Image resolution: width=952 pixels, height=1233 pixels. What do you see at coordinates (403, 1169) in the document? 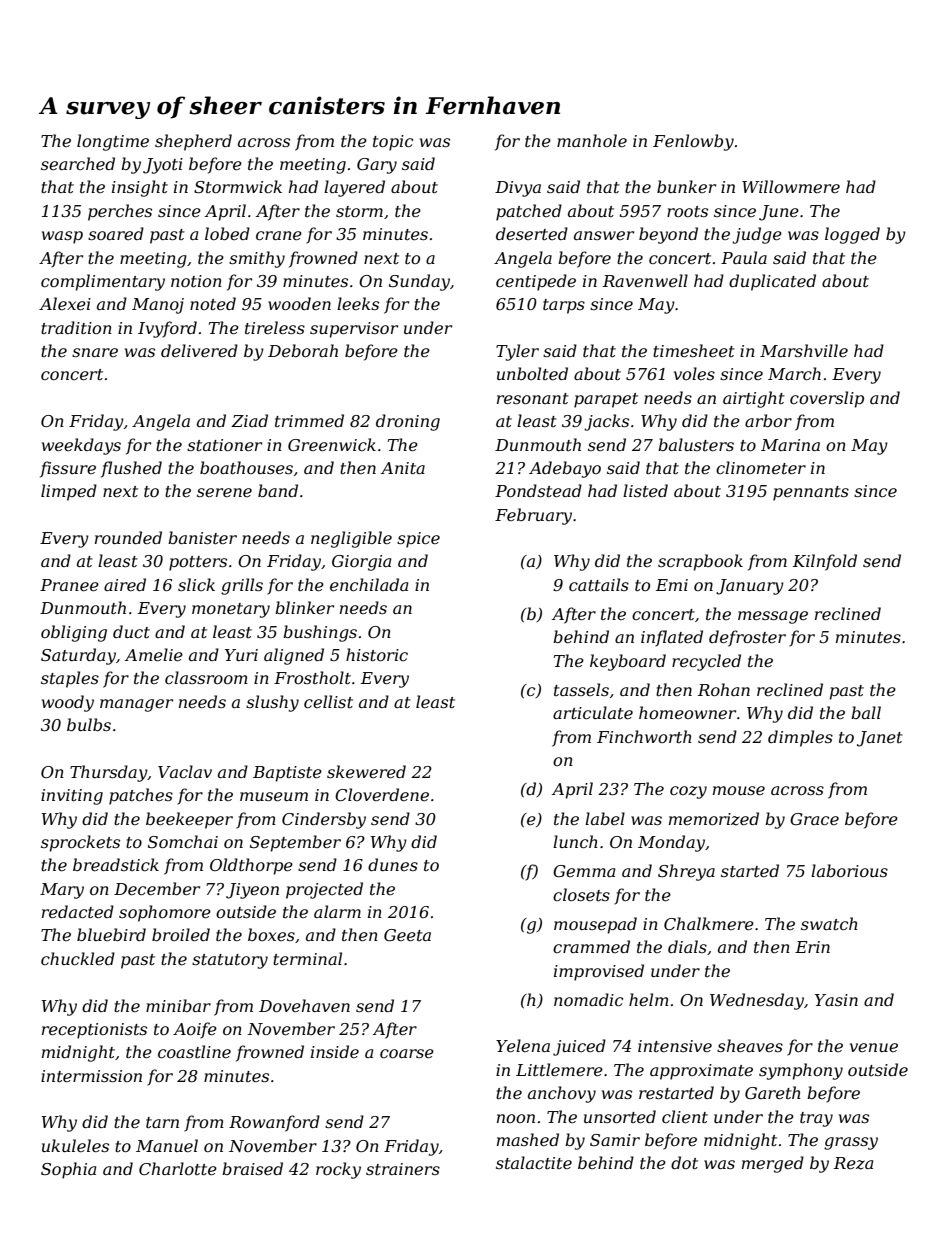
I see `strainers` at bounding box center [403, 1169].
